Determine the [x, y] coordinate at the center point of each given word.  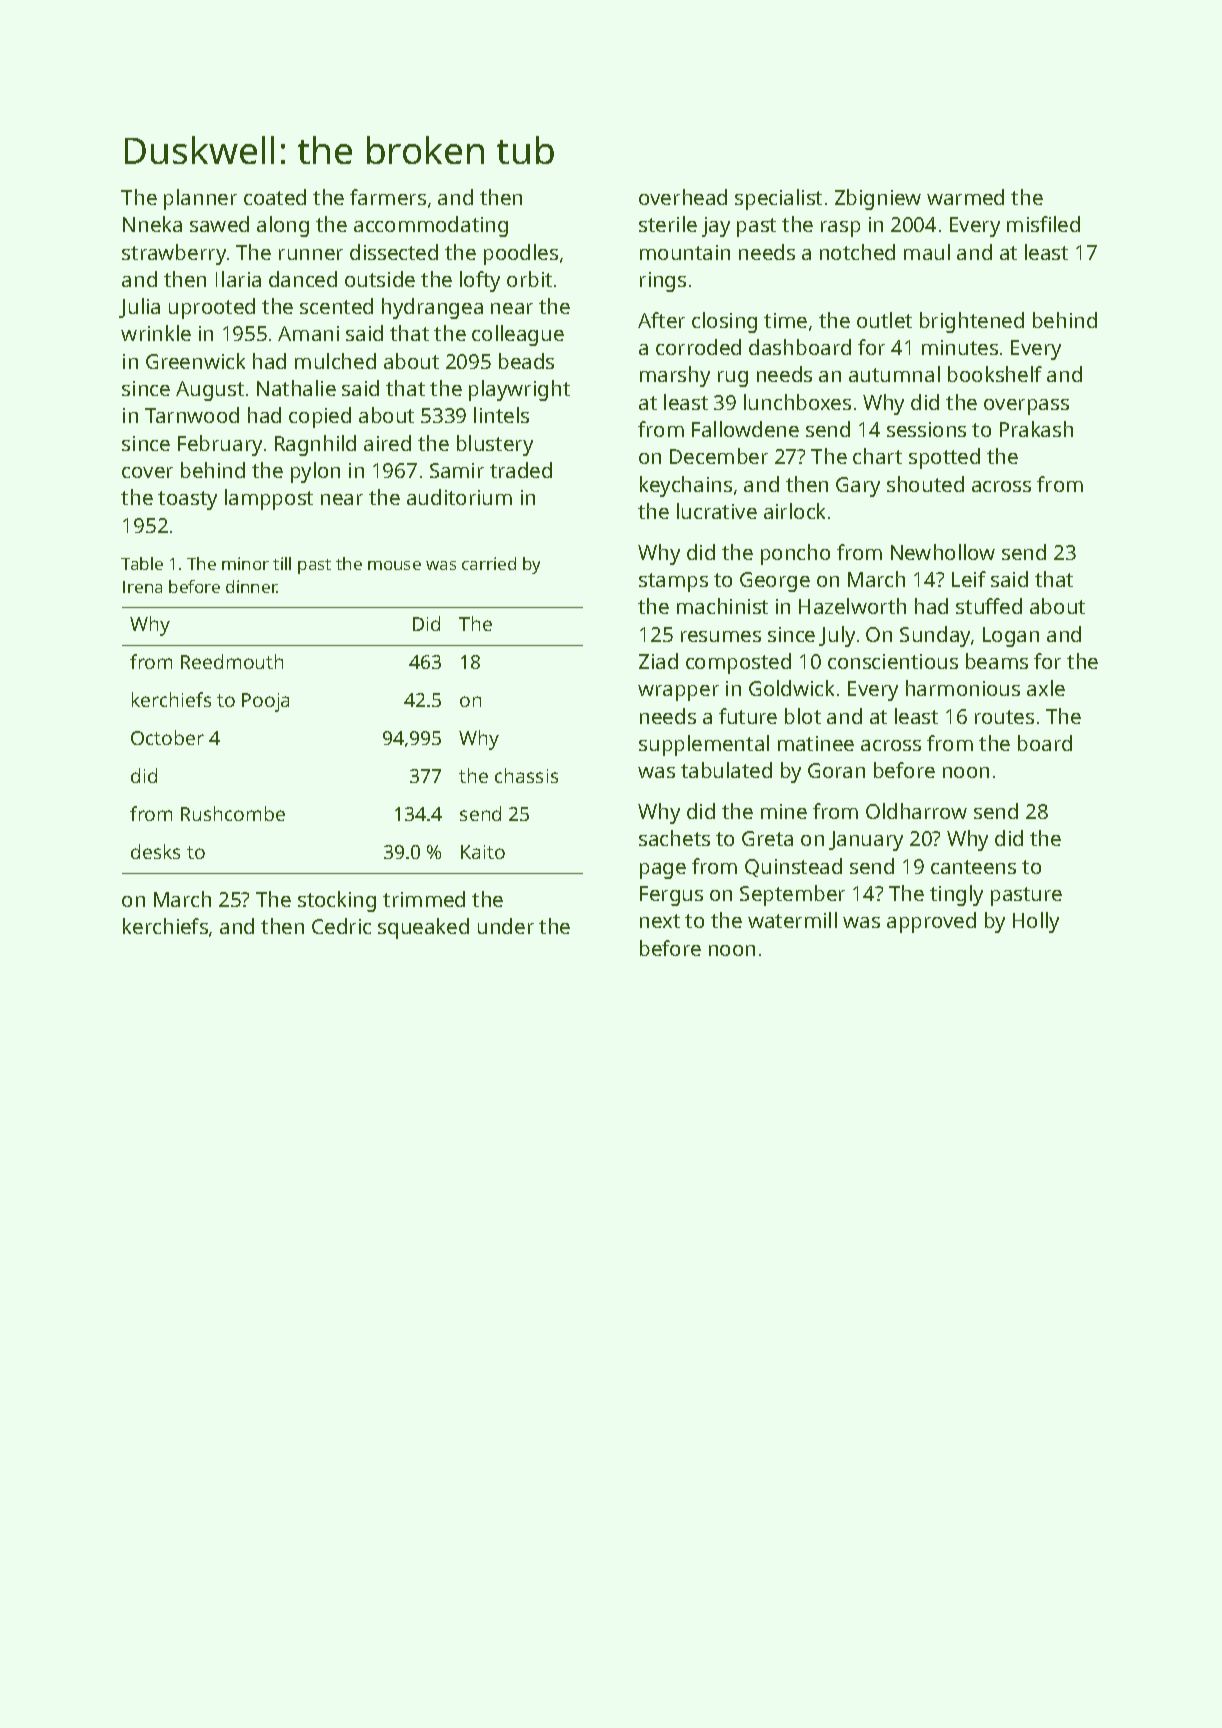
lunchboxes [797, 402]
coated [275, 197]
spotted [944, 458]
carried [489, 563]
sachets [674, 838]
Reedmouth [232, 661]
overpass [1026, 407]
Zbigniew [878, 199]
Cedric [341, 926]
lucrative [717, 511]
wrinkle [156, 333]
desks [155, 851]
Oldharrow [916, 811]
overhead [683, 197]
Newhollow [943, 552]
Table [142, 563]
